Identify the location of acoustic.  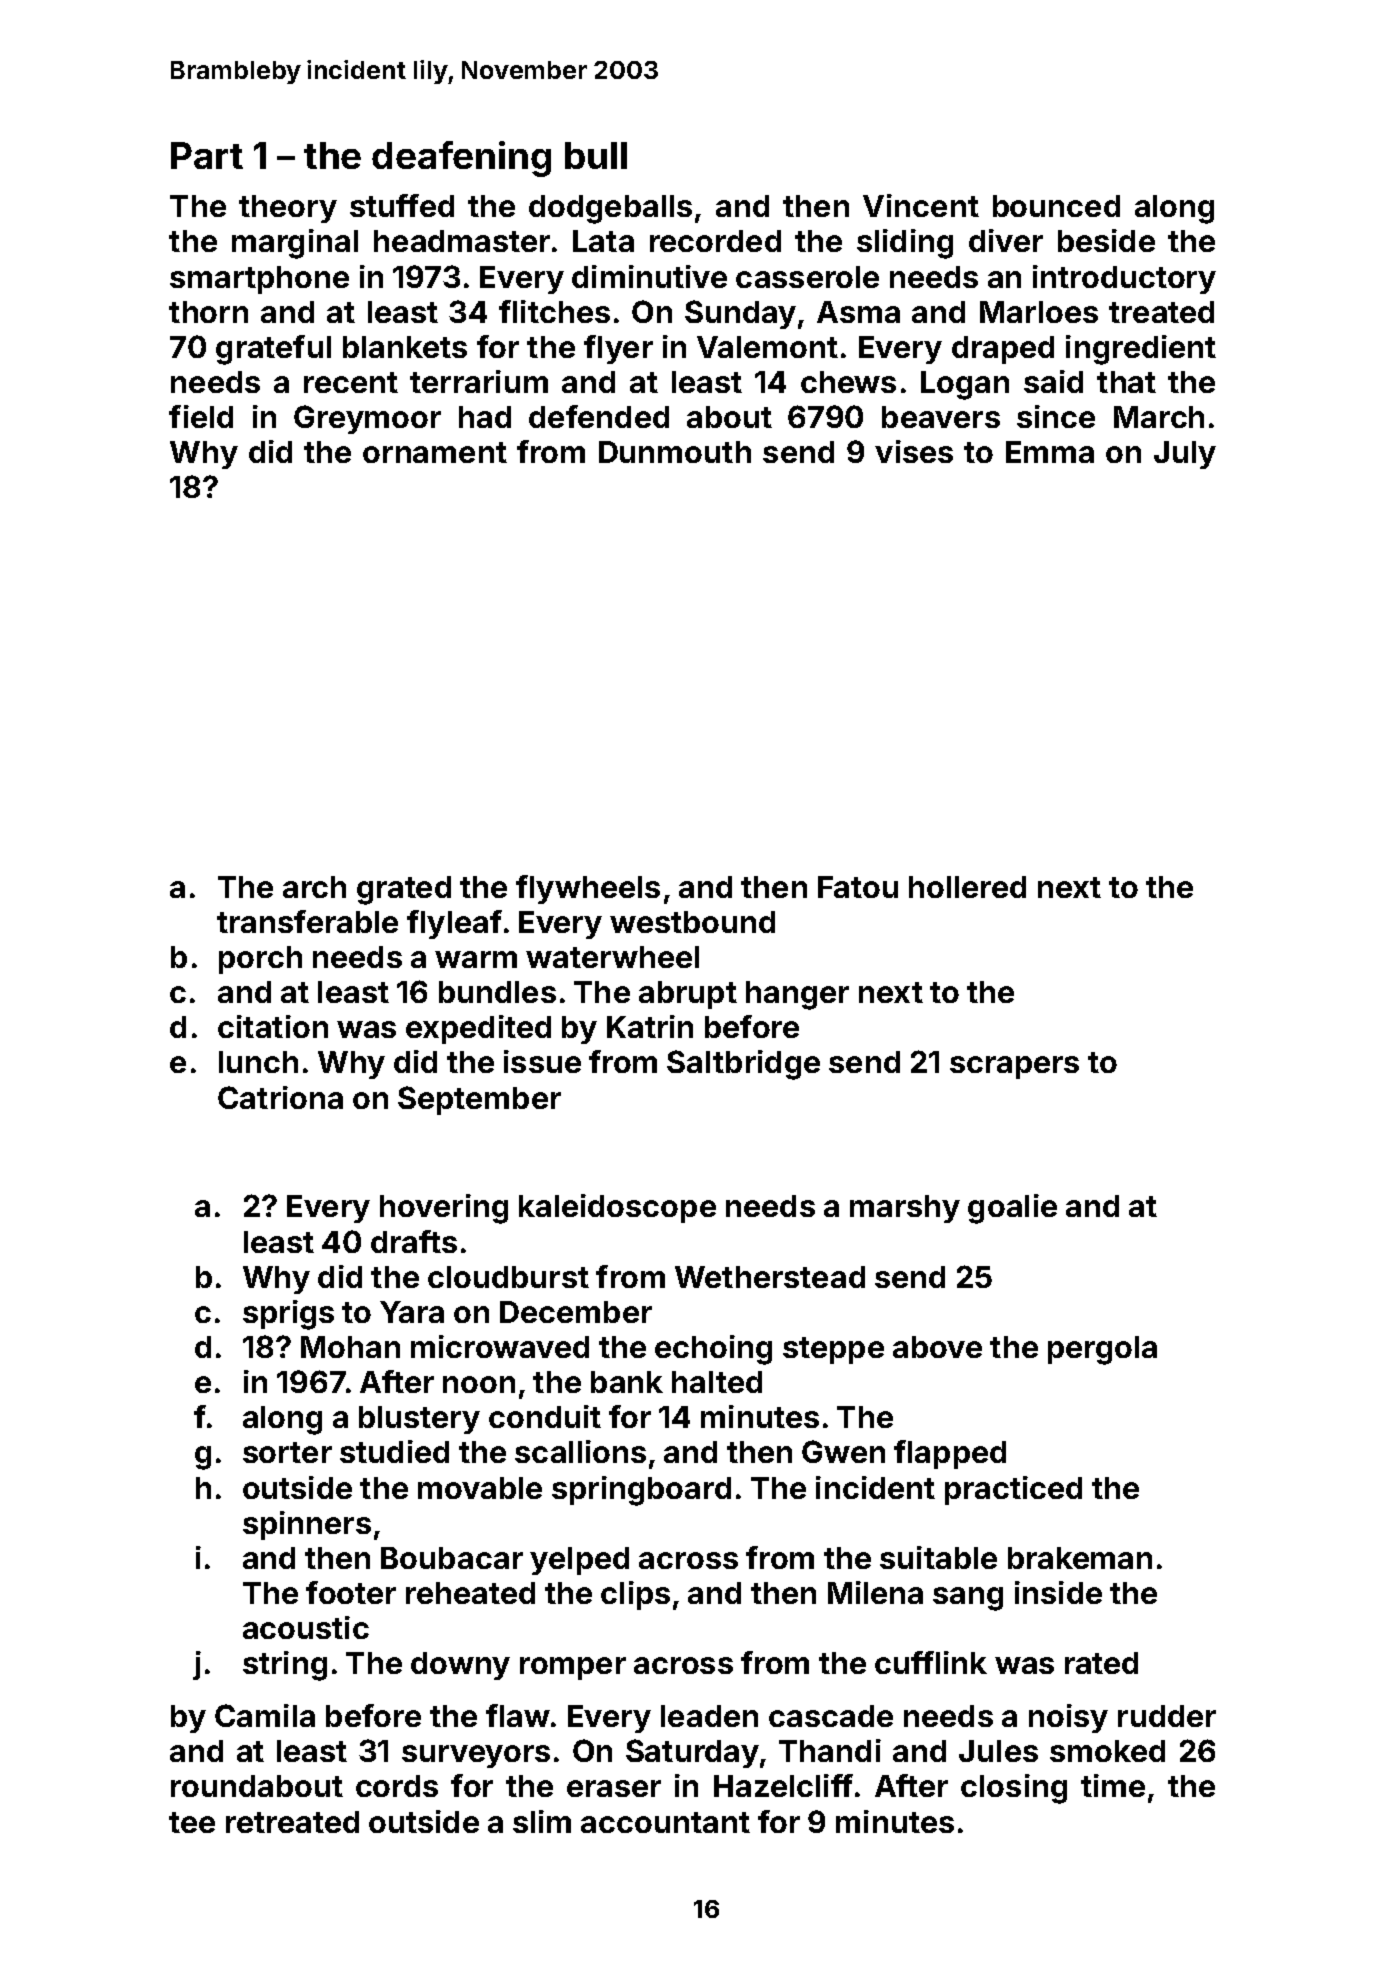
(306, 1627).
